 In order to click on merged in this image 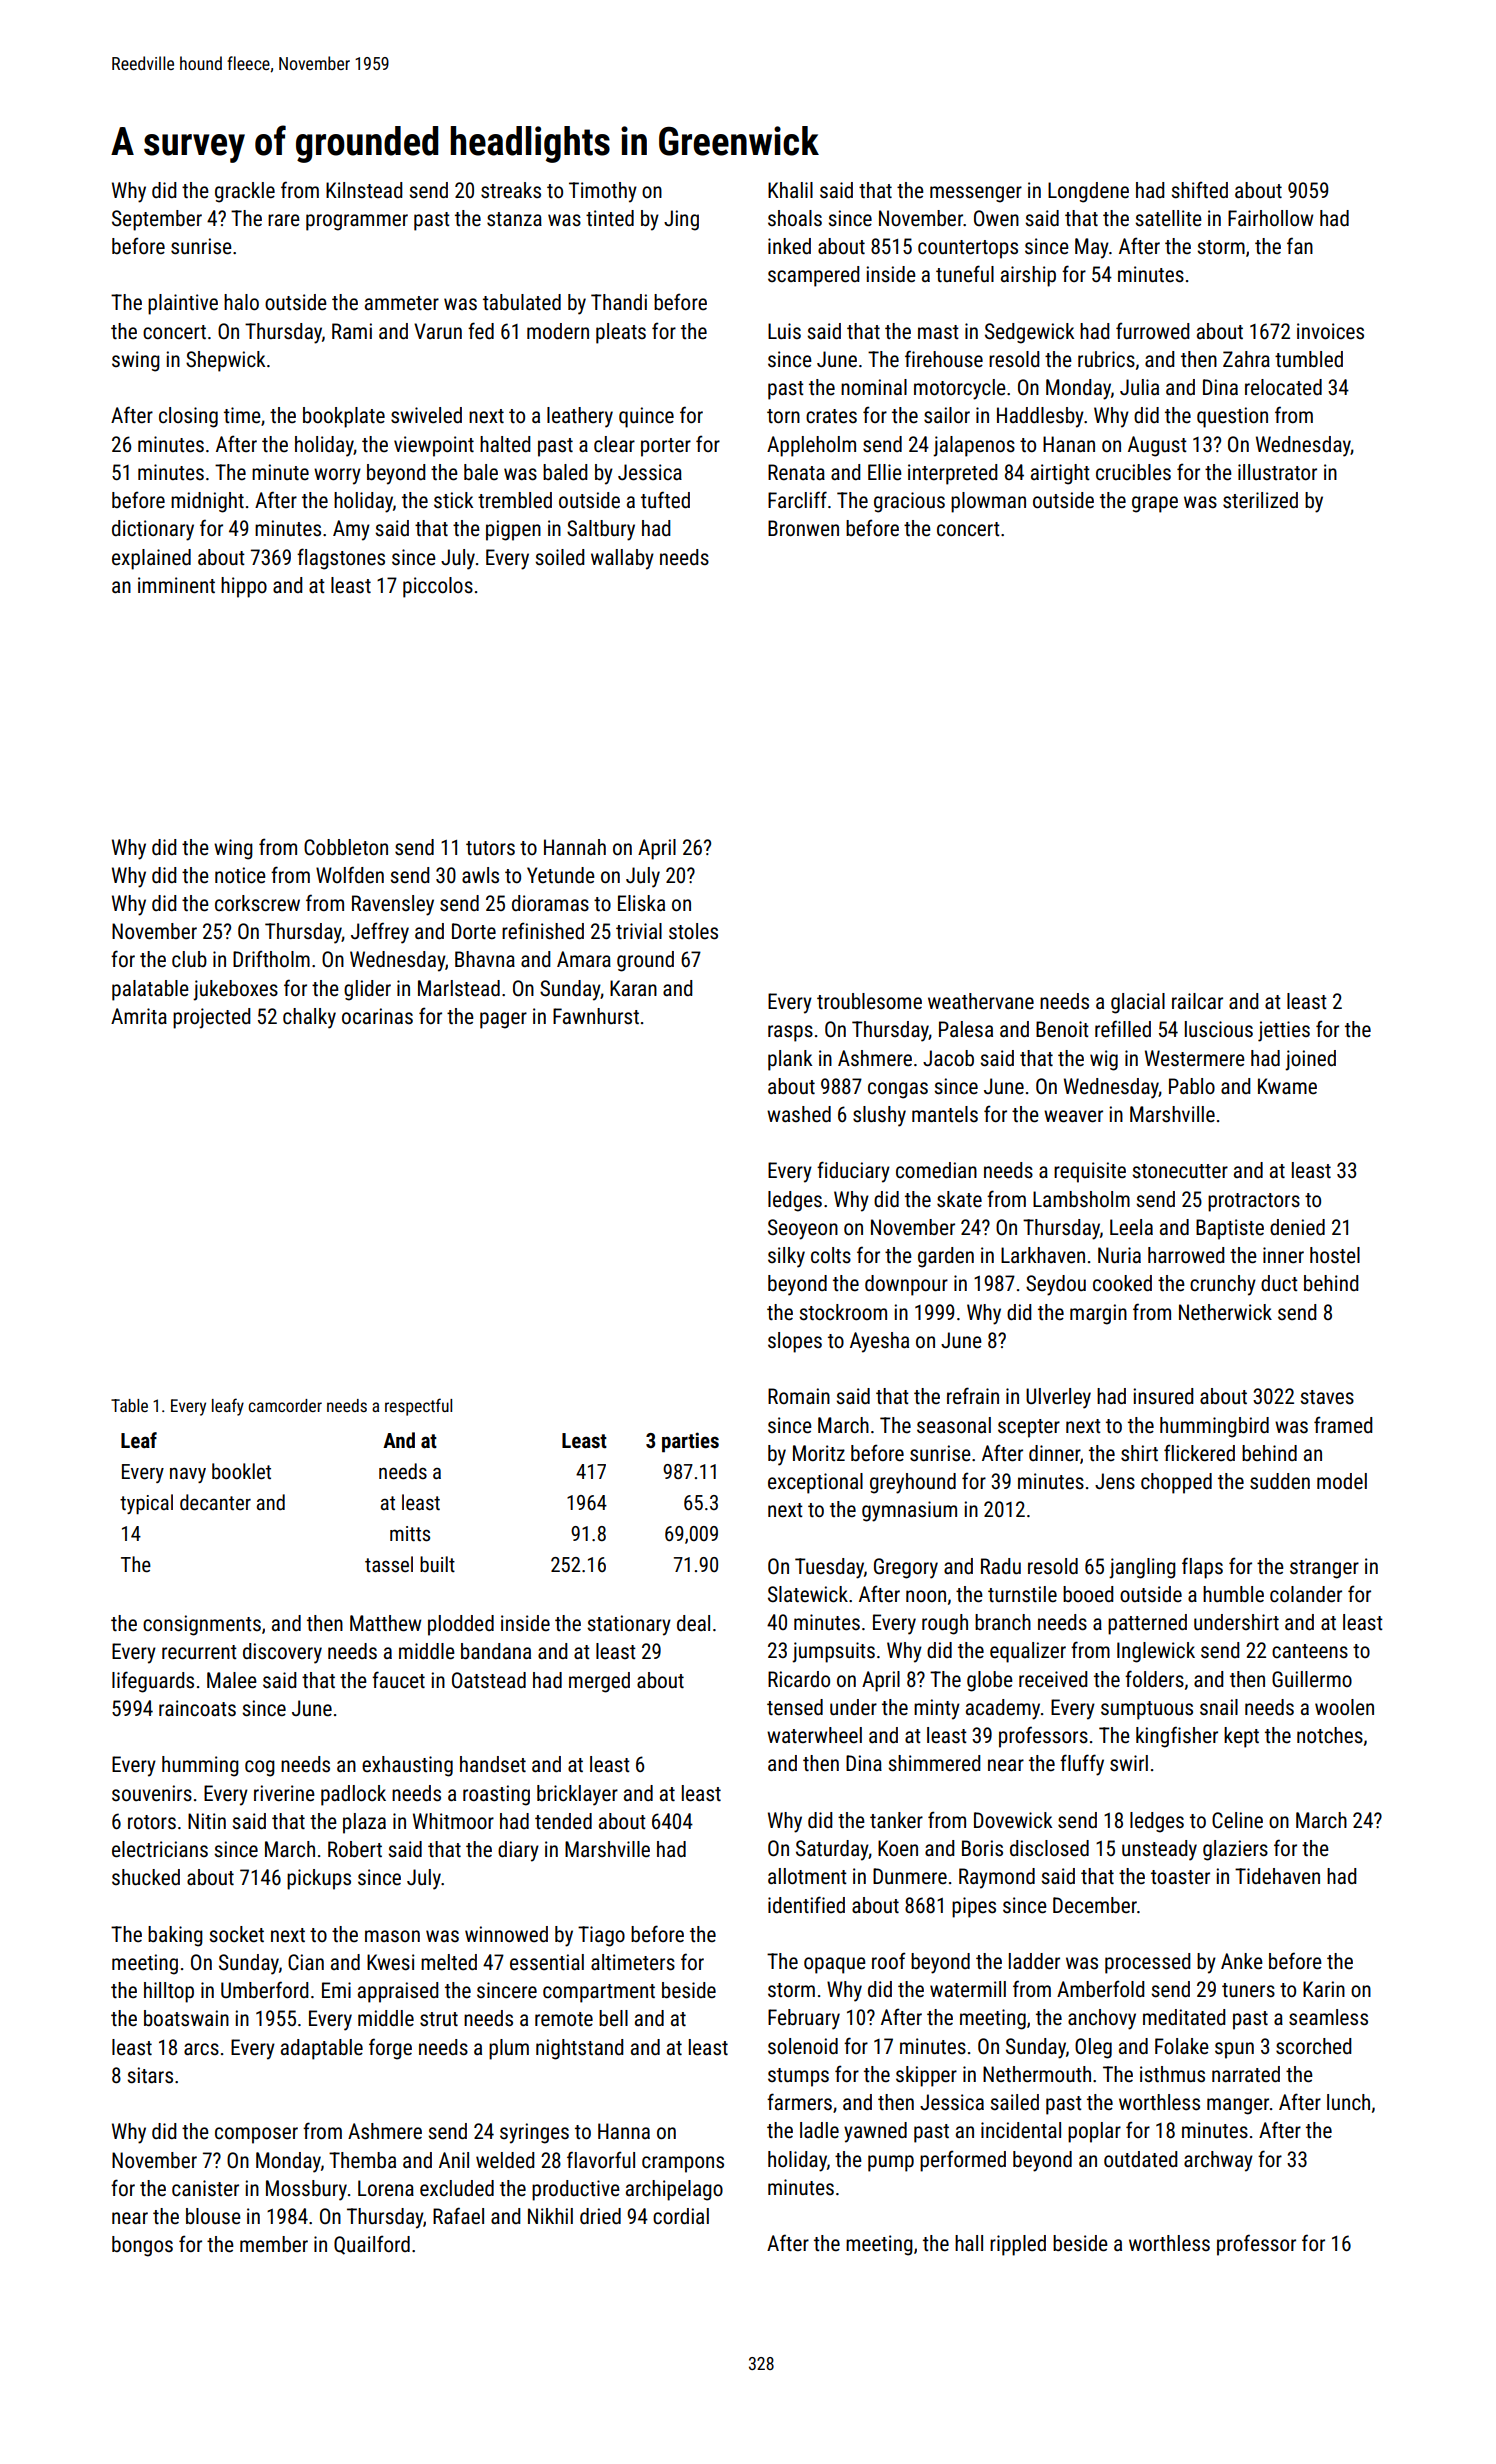, I will do `click(599, 1682)`.
